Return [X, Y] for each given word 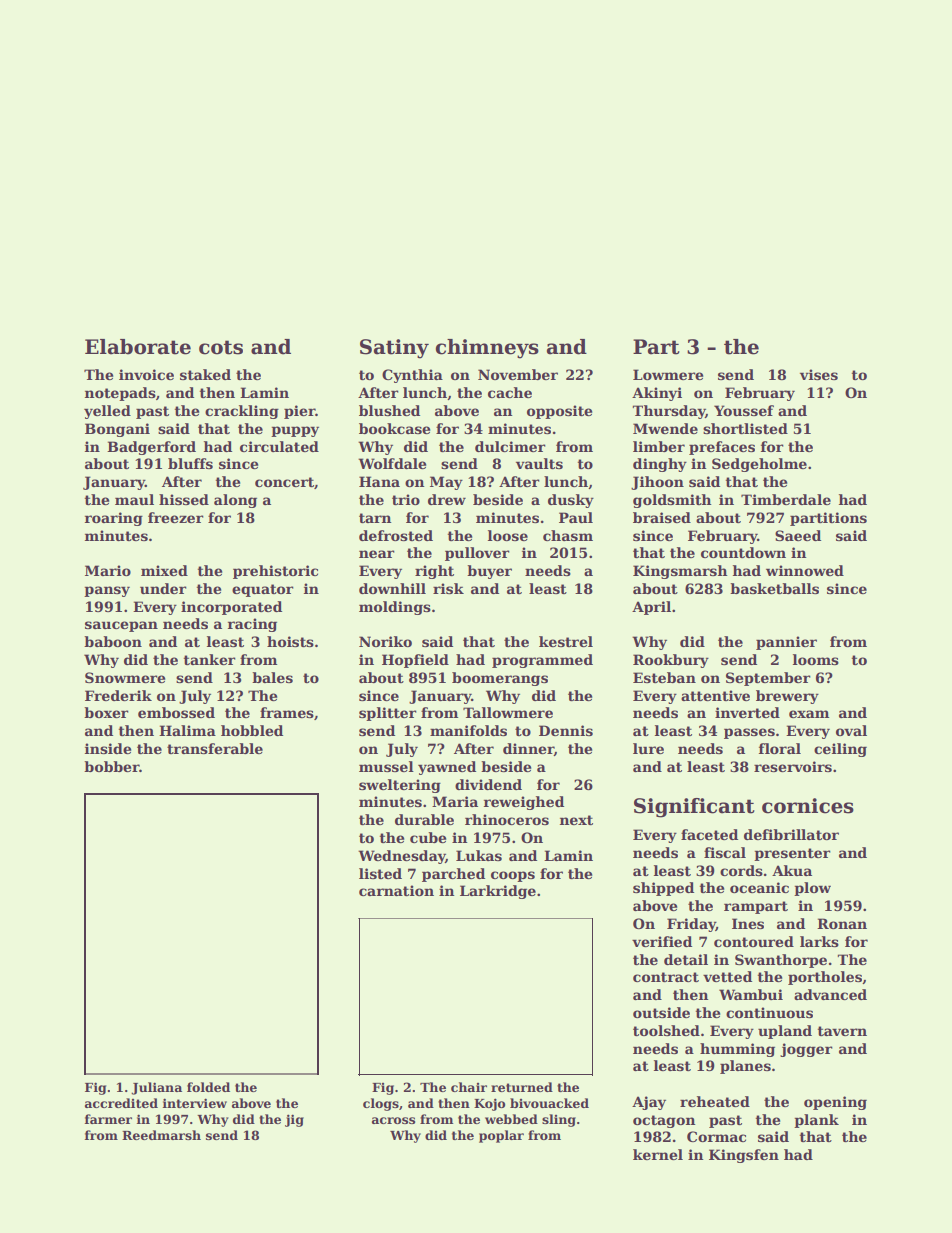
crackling [242, 412]
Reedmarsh [161, 1135]
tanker [210, 659]
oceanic [759, 887]
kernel [658, 1154]
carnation [396, 890]
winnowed [805, 570]
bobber [112, 766]
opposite [559, 412]
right [434, 572]
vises [819, 374]
